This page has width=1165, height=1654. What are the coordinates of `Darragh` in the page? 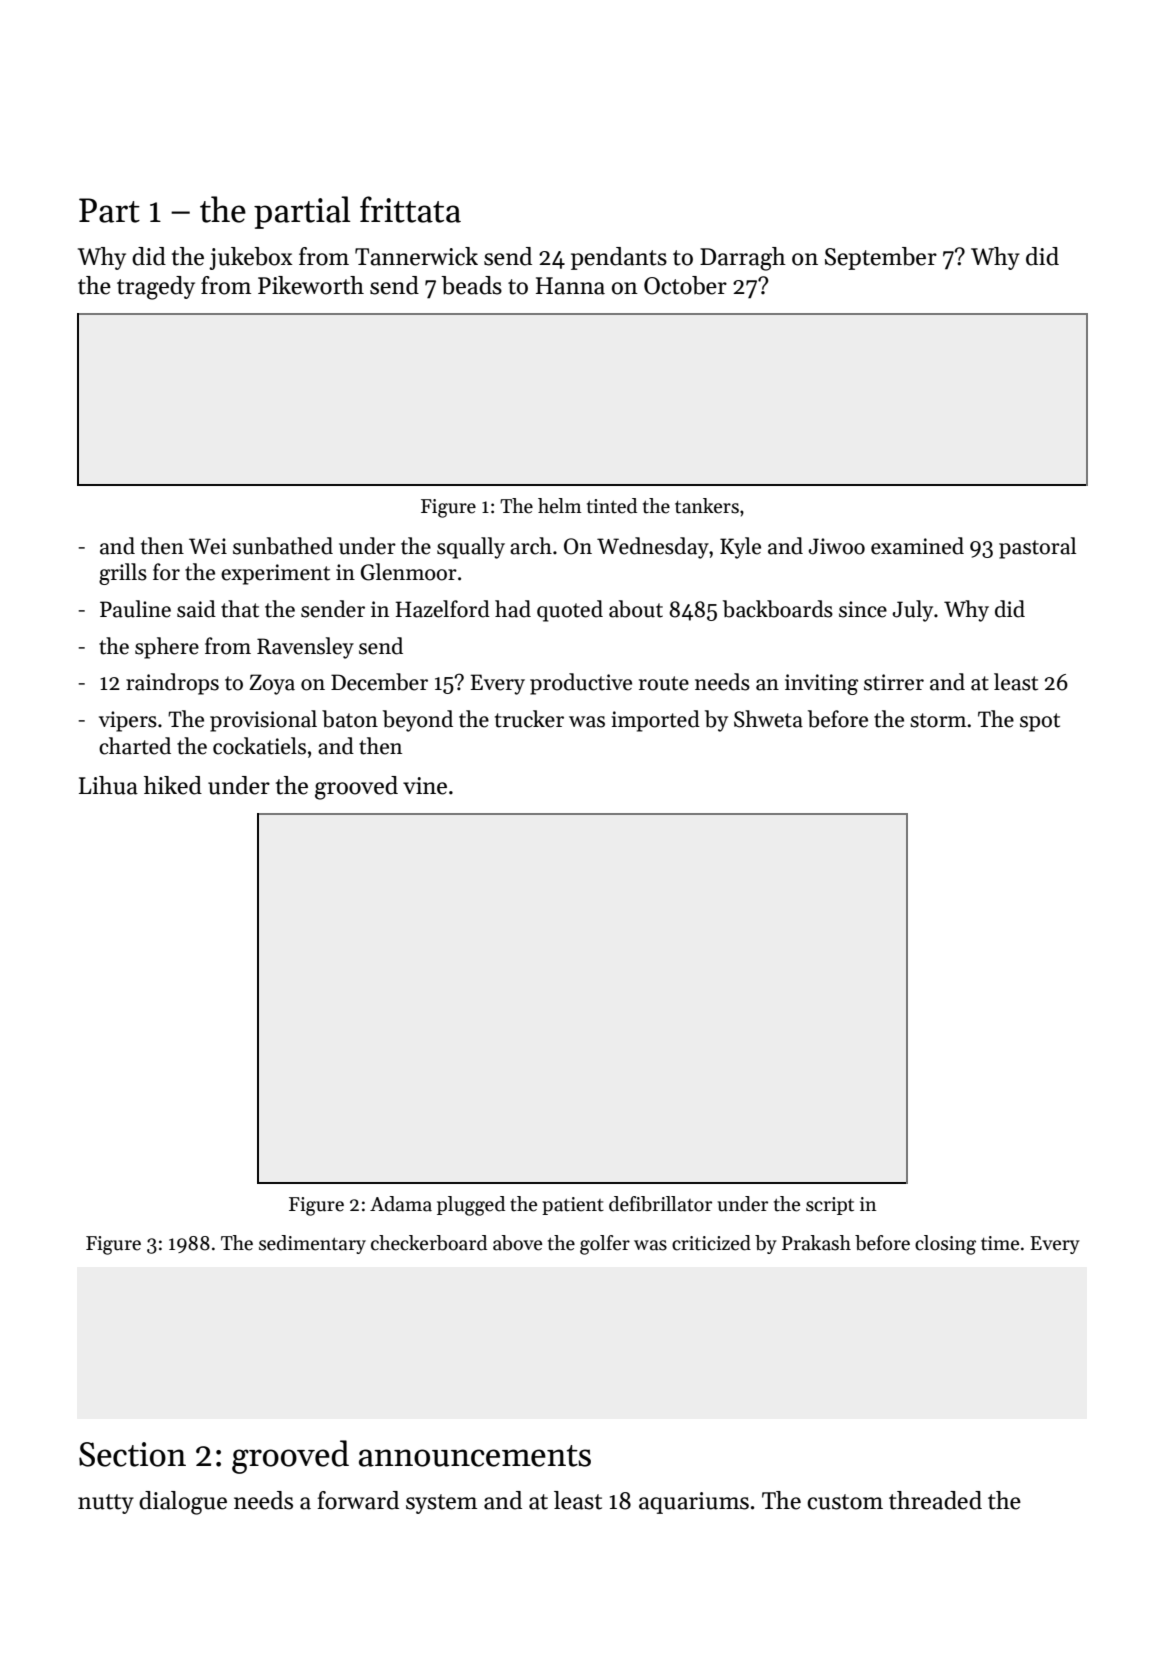 It's located at (743, 259).
